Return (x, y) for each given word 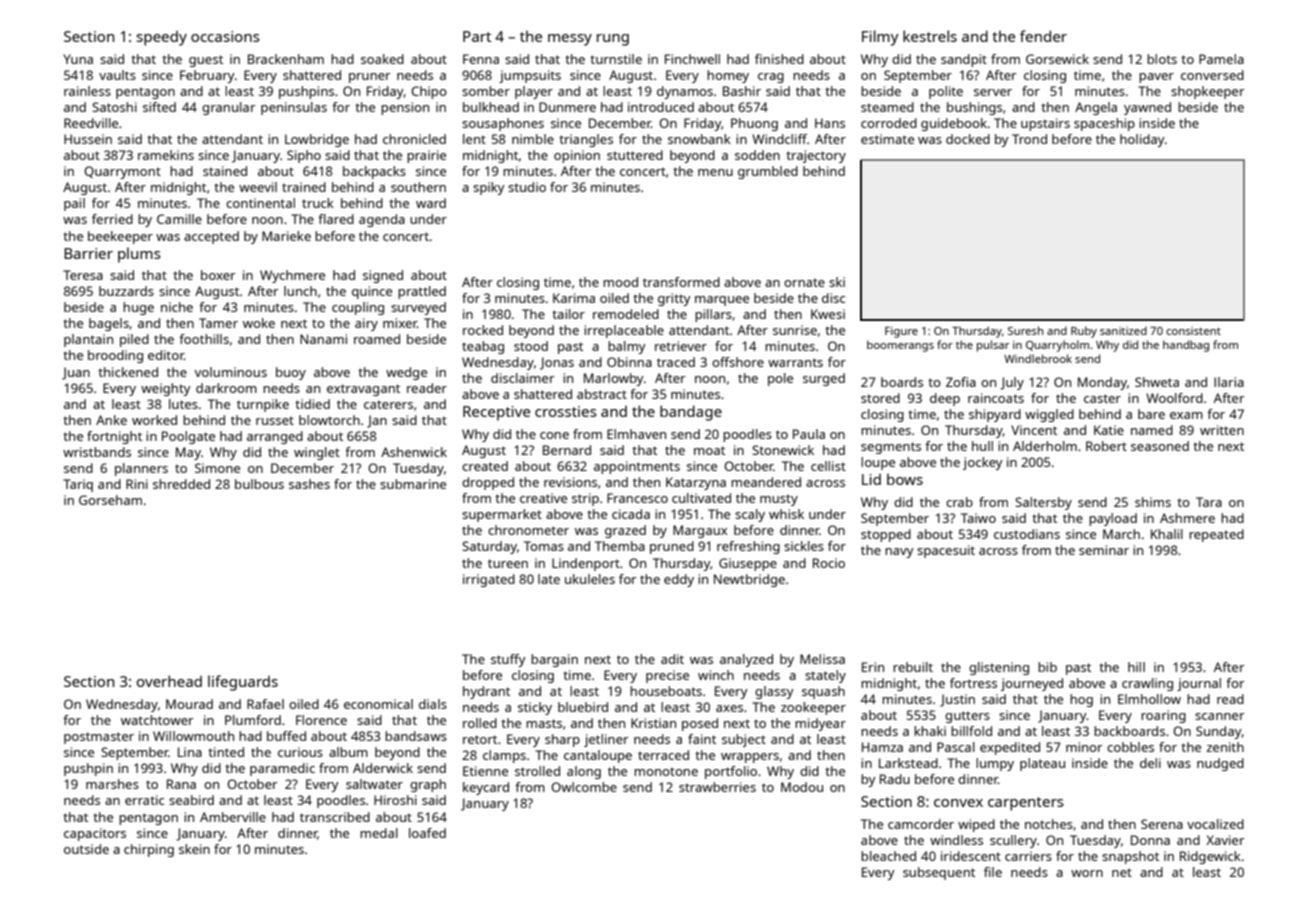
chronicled (414, 139)
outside (86, 849)
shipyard (995, 415)
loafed (427, 833)
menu (715, 172)
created (485, 466)
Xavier (1225, 840)
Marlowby (614, 379)
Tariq (78, 485)
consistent (1193, 331)
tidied (312, 404)
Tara (1209, 502)
